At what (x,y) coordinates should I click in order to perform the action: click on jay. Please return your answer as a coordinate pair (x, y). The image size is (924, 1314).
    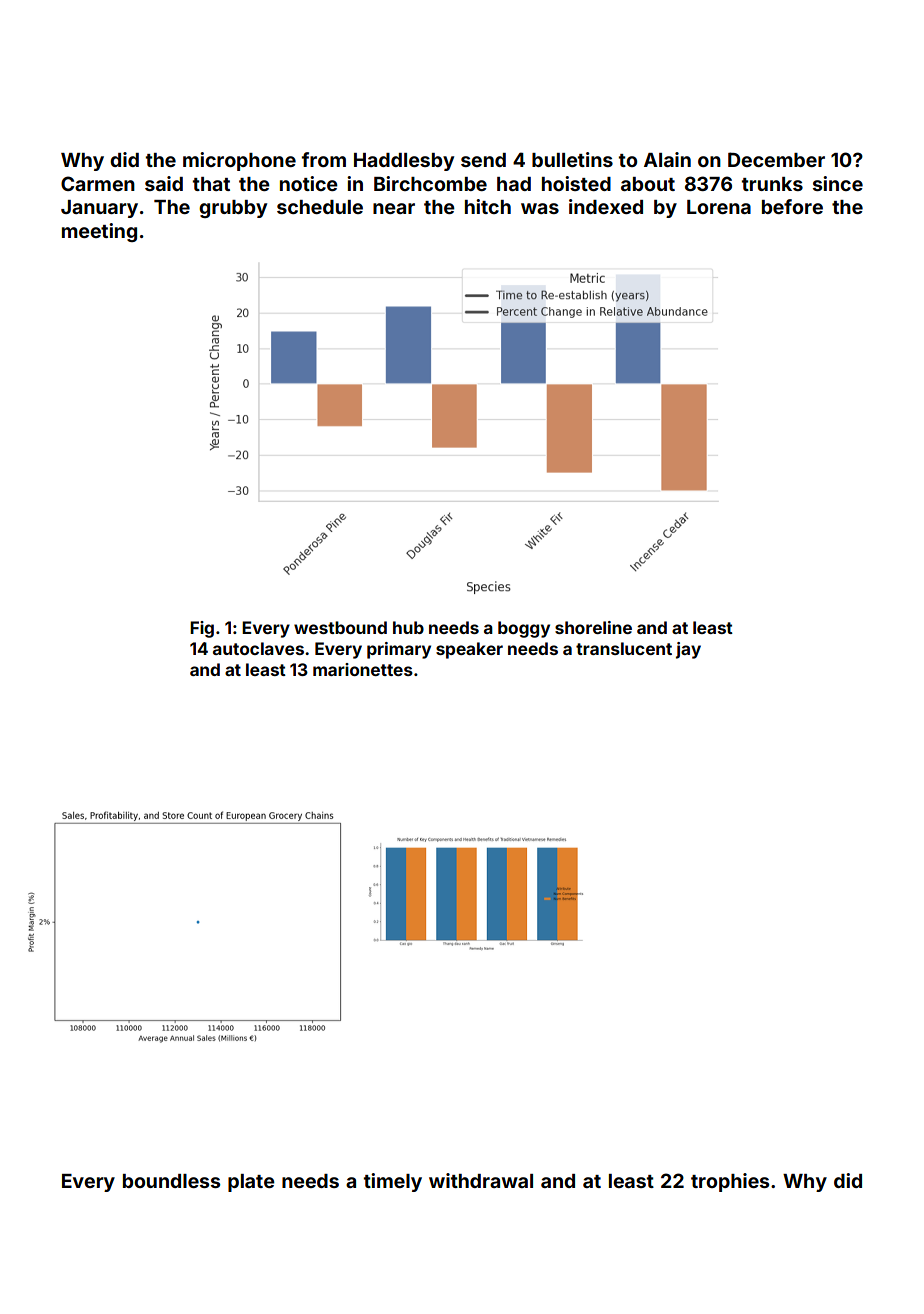
    Looking at the image, I should click on (688, 650).
